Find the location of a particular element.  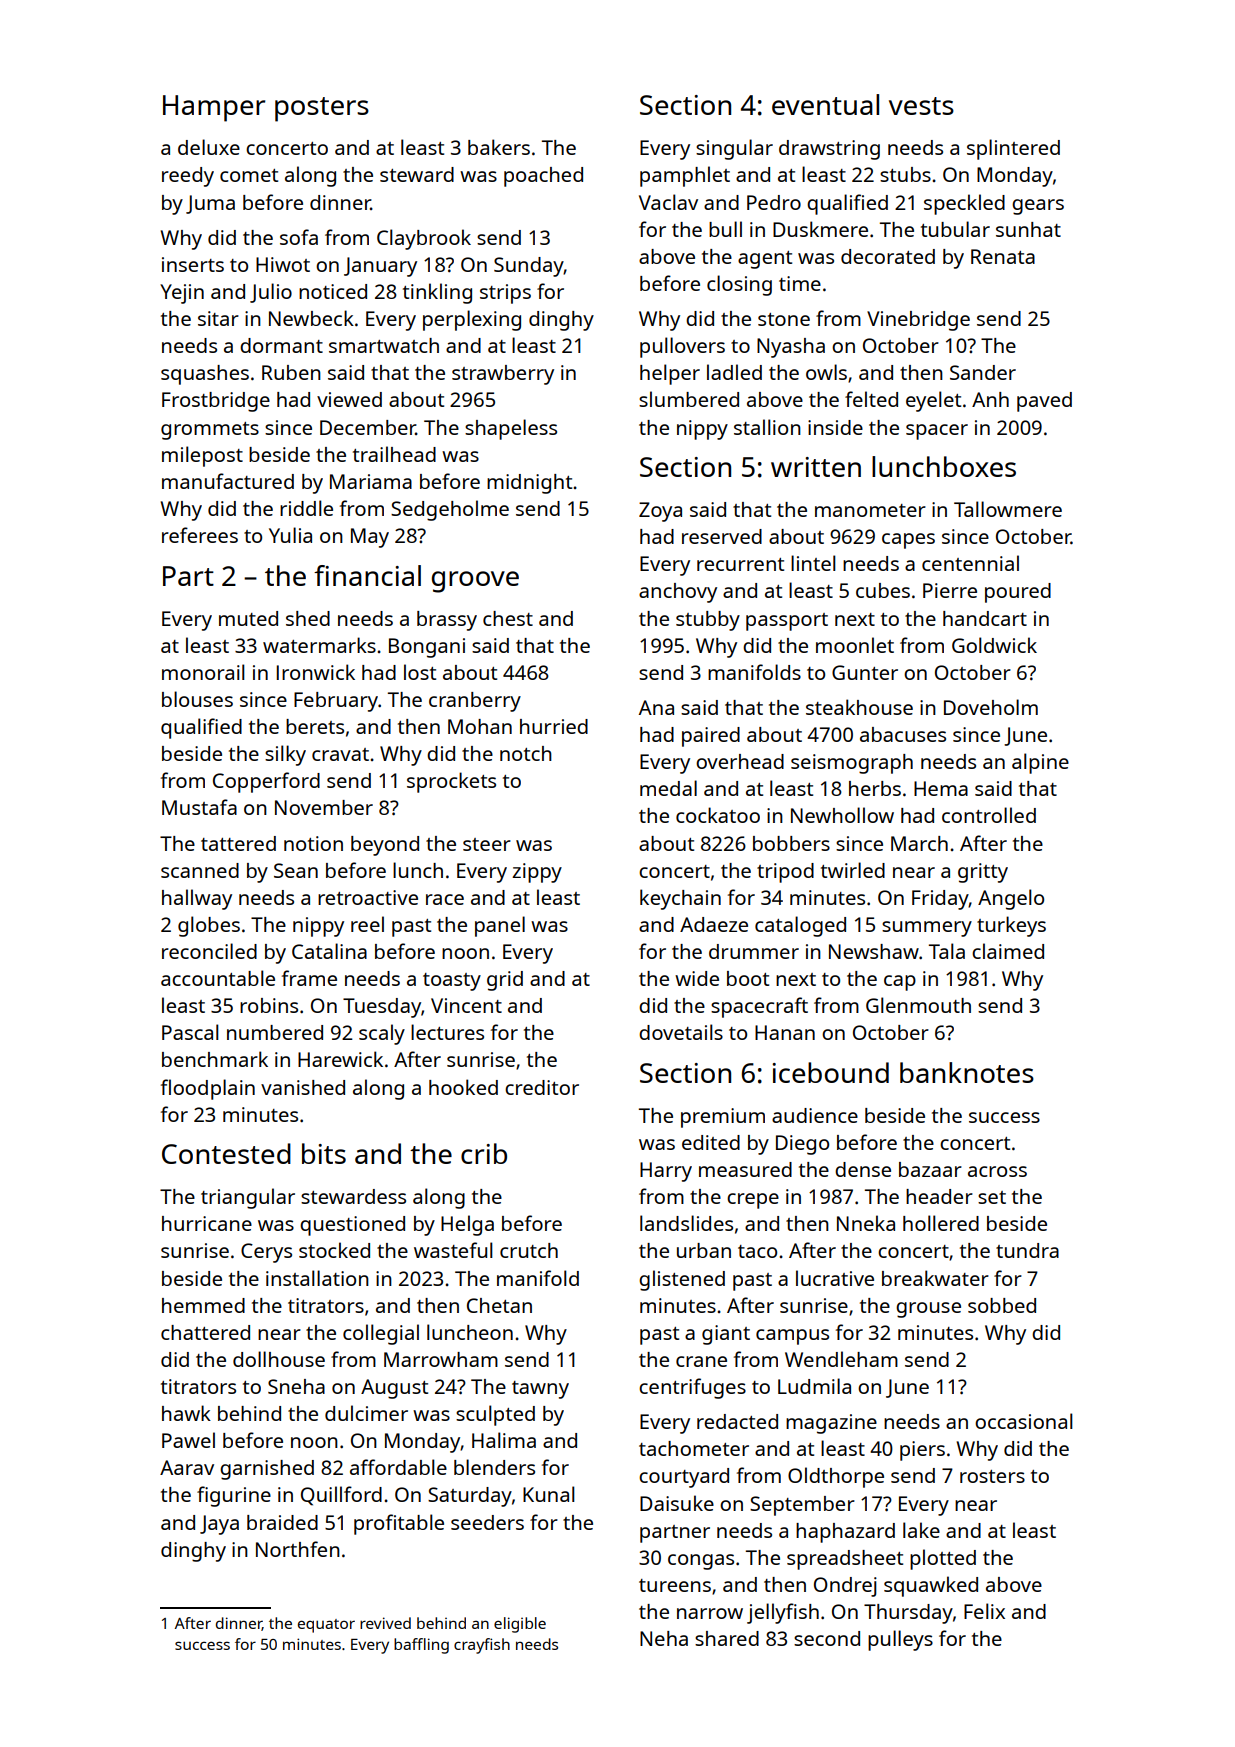

set is located at coordinates (992, 1197).
